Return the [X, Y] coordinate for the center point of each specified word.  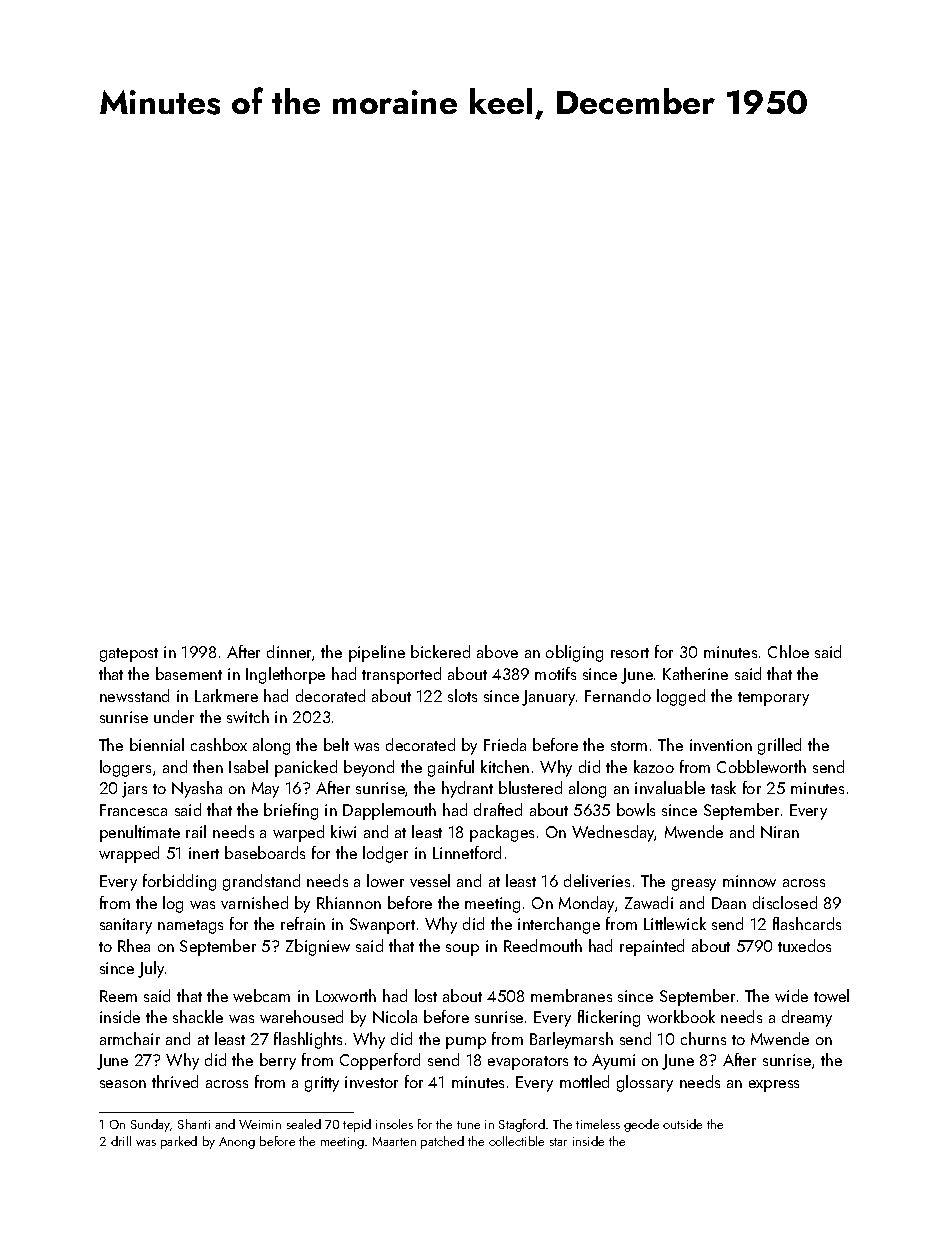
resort [630, 653]
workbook [681, 1016]
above [497, 651]
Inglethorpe [285, 675]
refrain [303, 923]
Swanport [382, 926]
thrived [175, 1081]
